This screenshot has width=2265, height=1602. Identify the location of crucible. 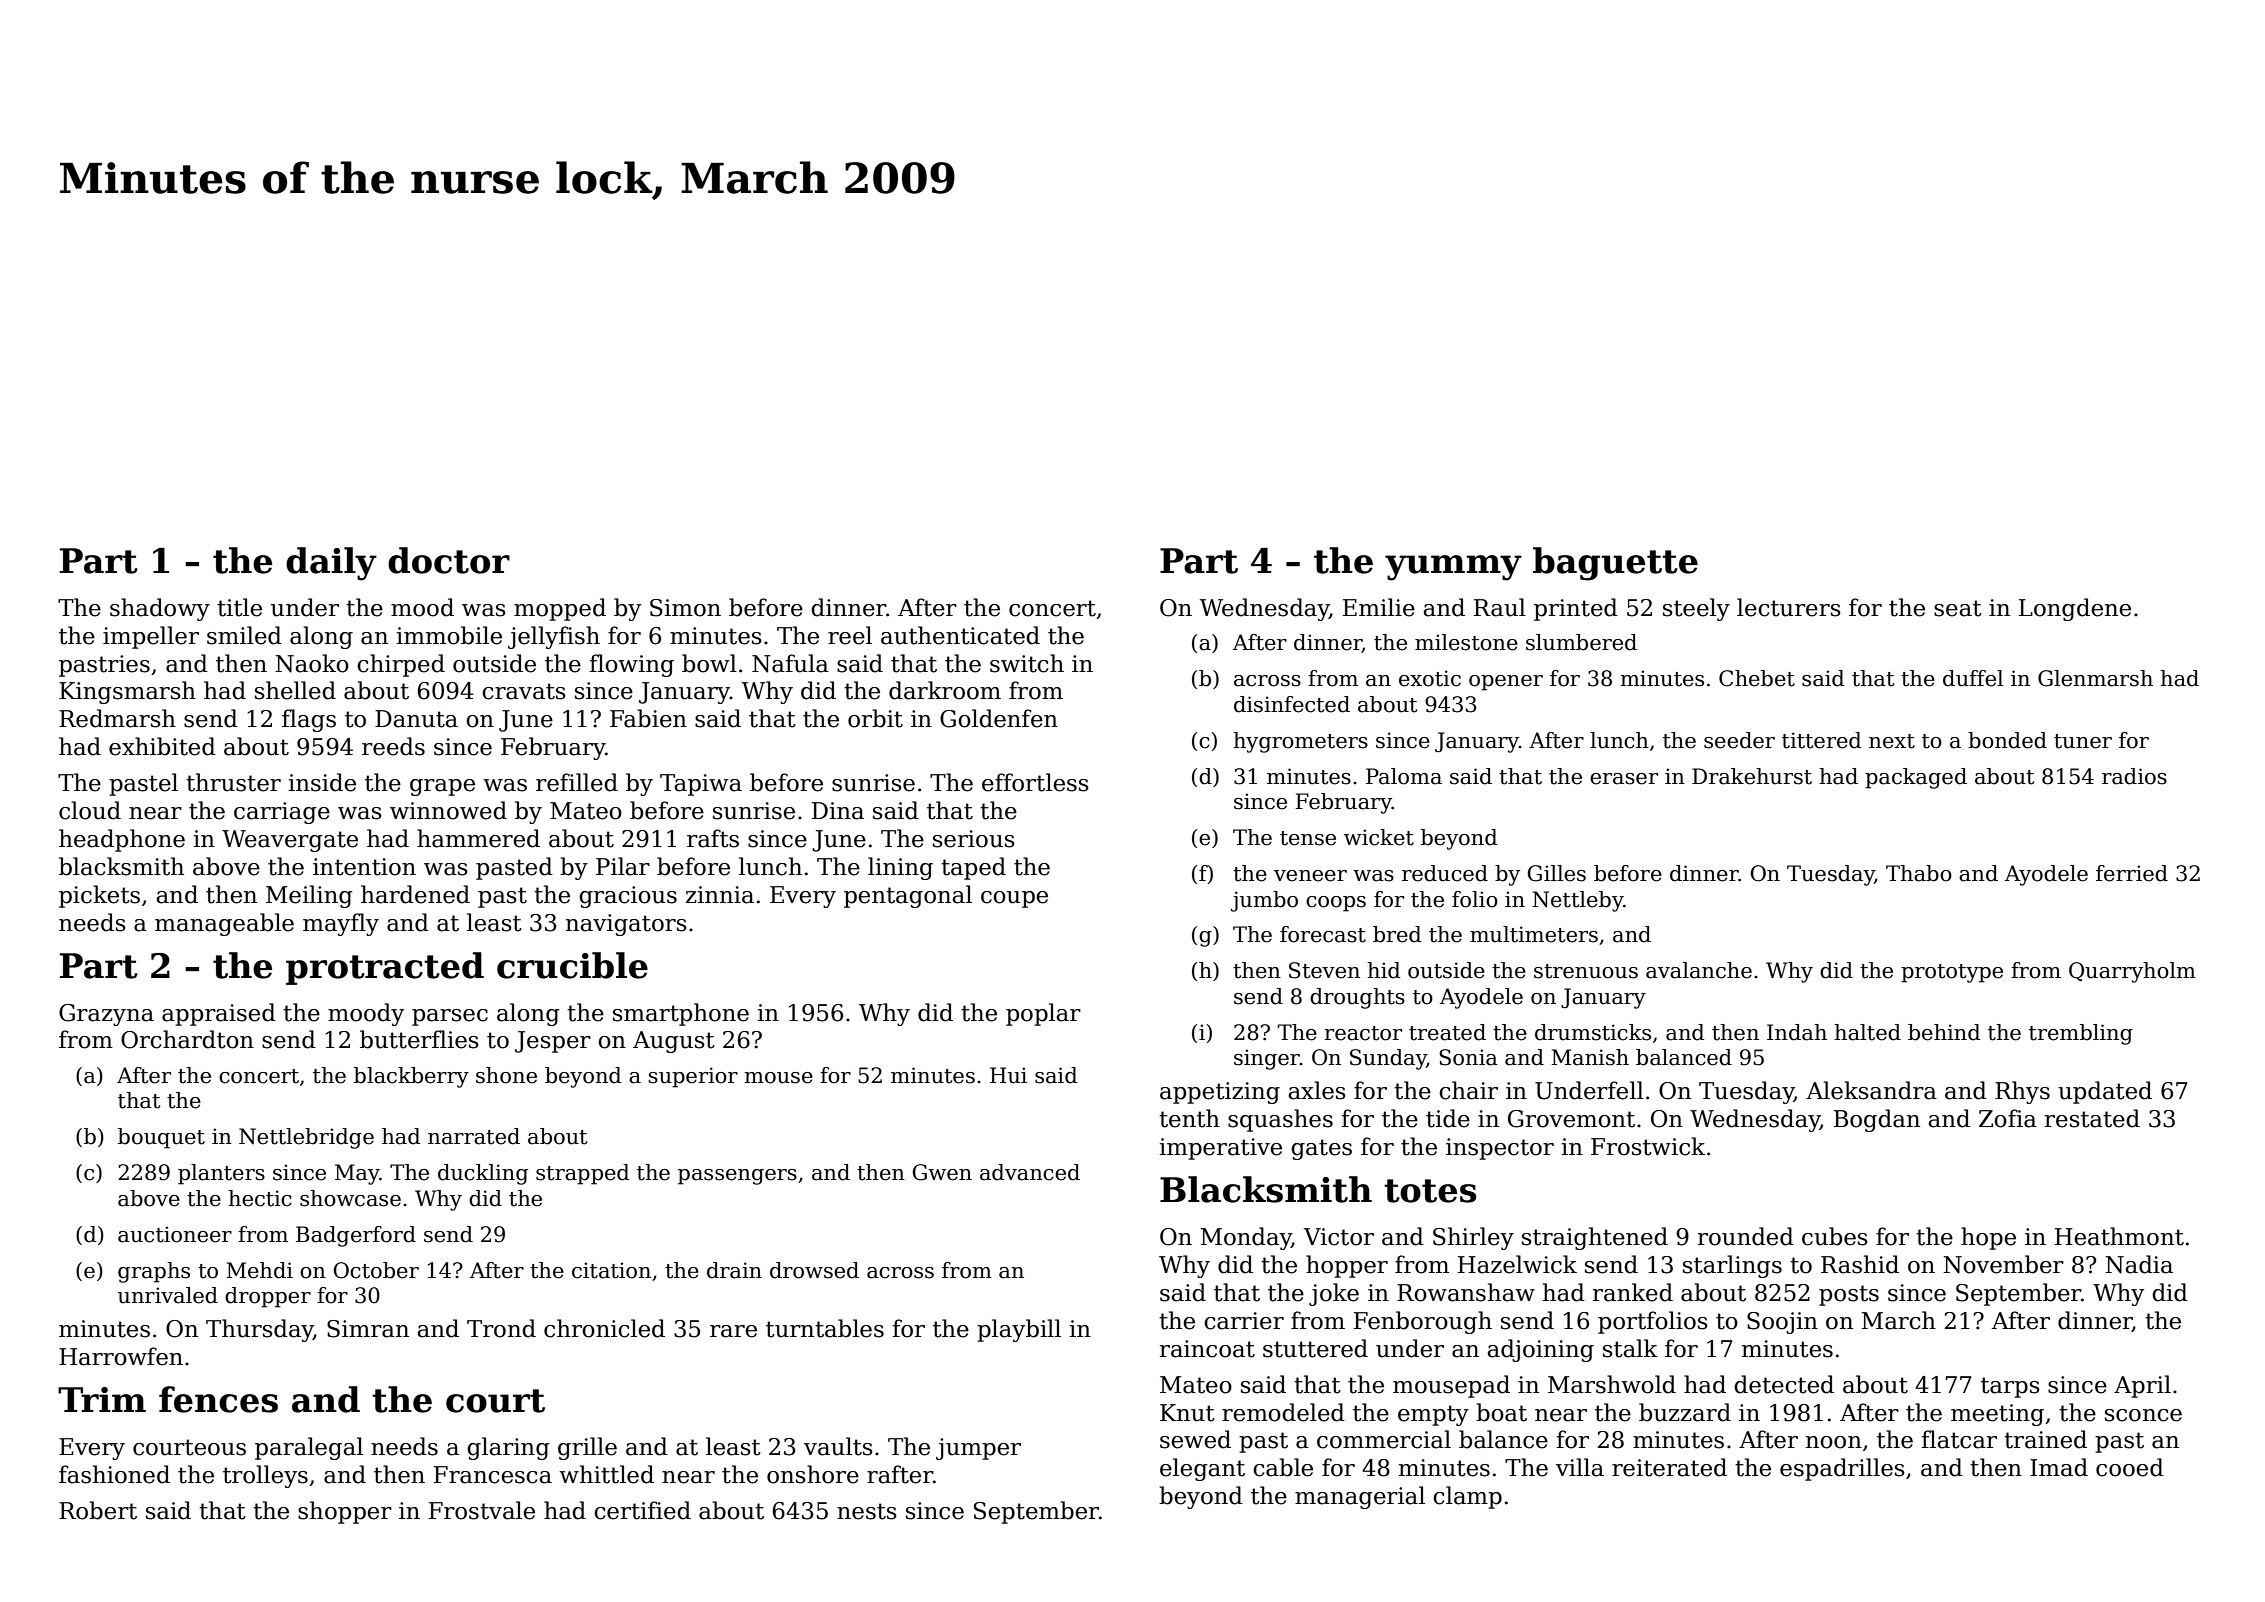
(572, 965).
